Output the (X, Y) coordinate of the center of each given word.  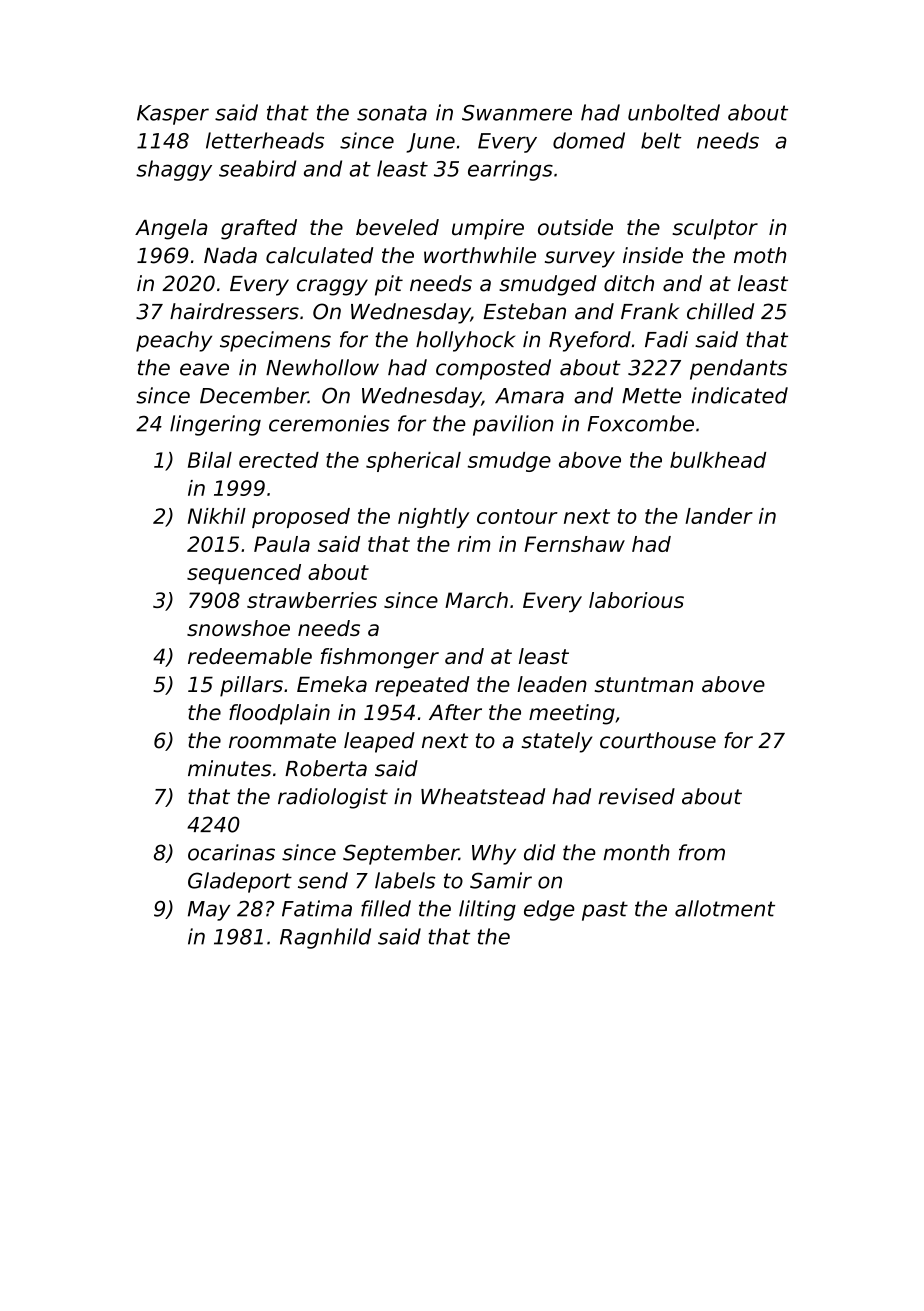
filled (386, 908)
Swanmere (517, 113)
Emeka (332, 684)
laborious (636, 600)
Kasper (173, 115)
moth (760, 255)
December (254, 395)
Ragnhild (325, 938)
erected (279, 460)
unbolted (674, 112)
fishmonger (380, 658)
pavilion (513, 425)
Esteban (524, 311)
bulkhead (718, 460)
